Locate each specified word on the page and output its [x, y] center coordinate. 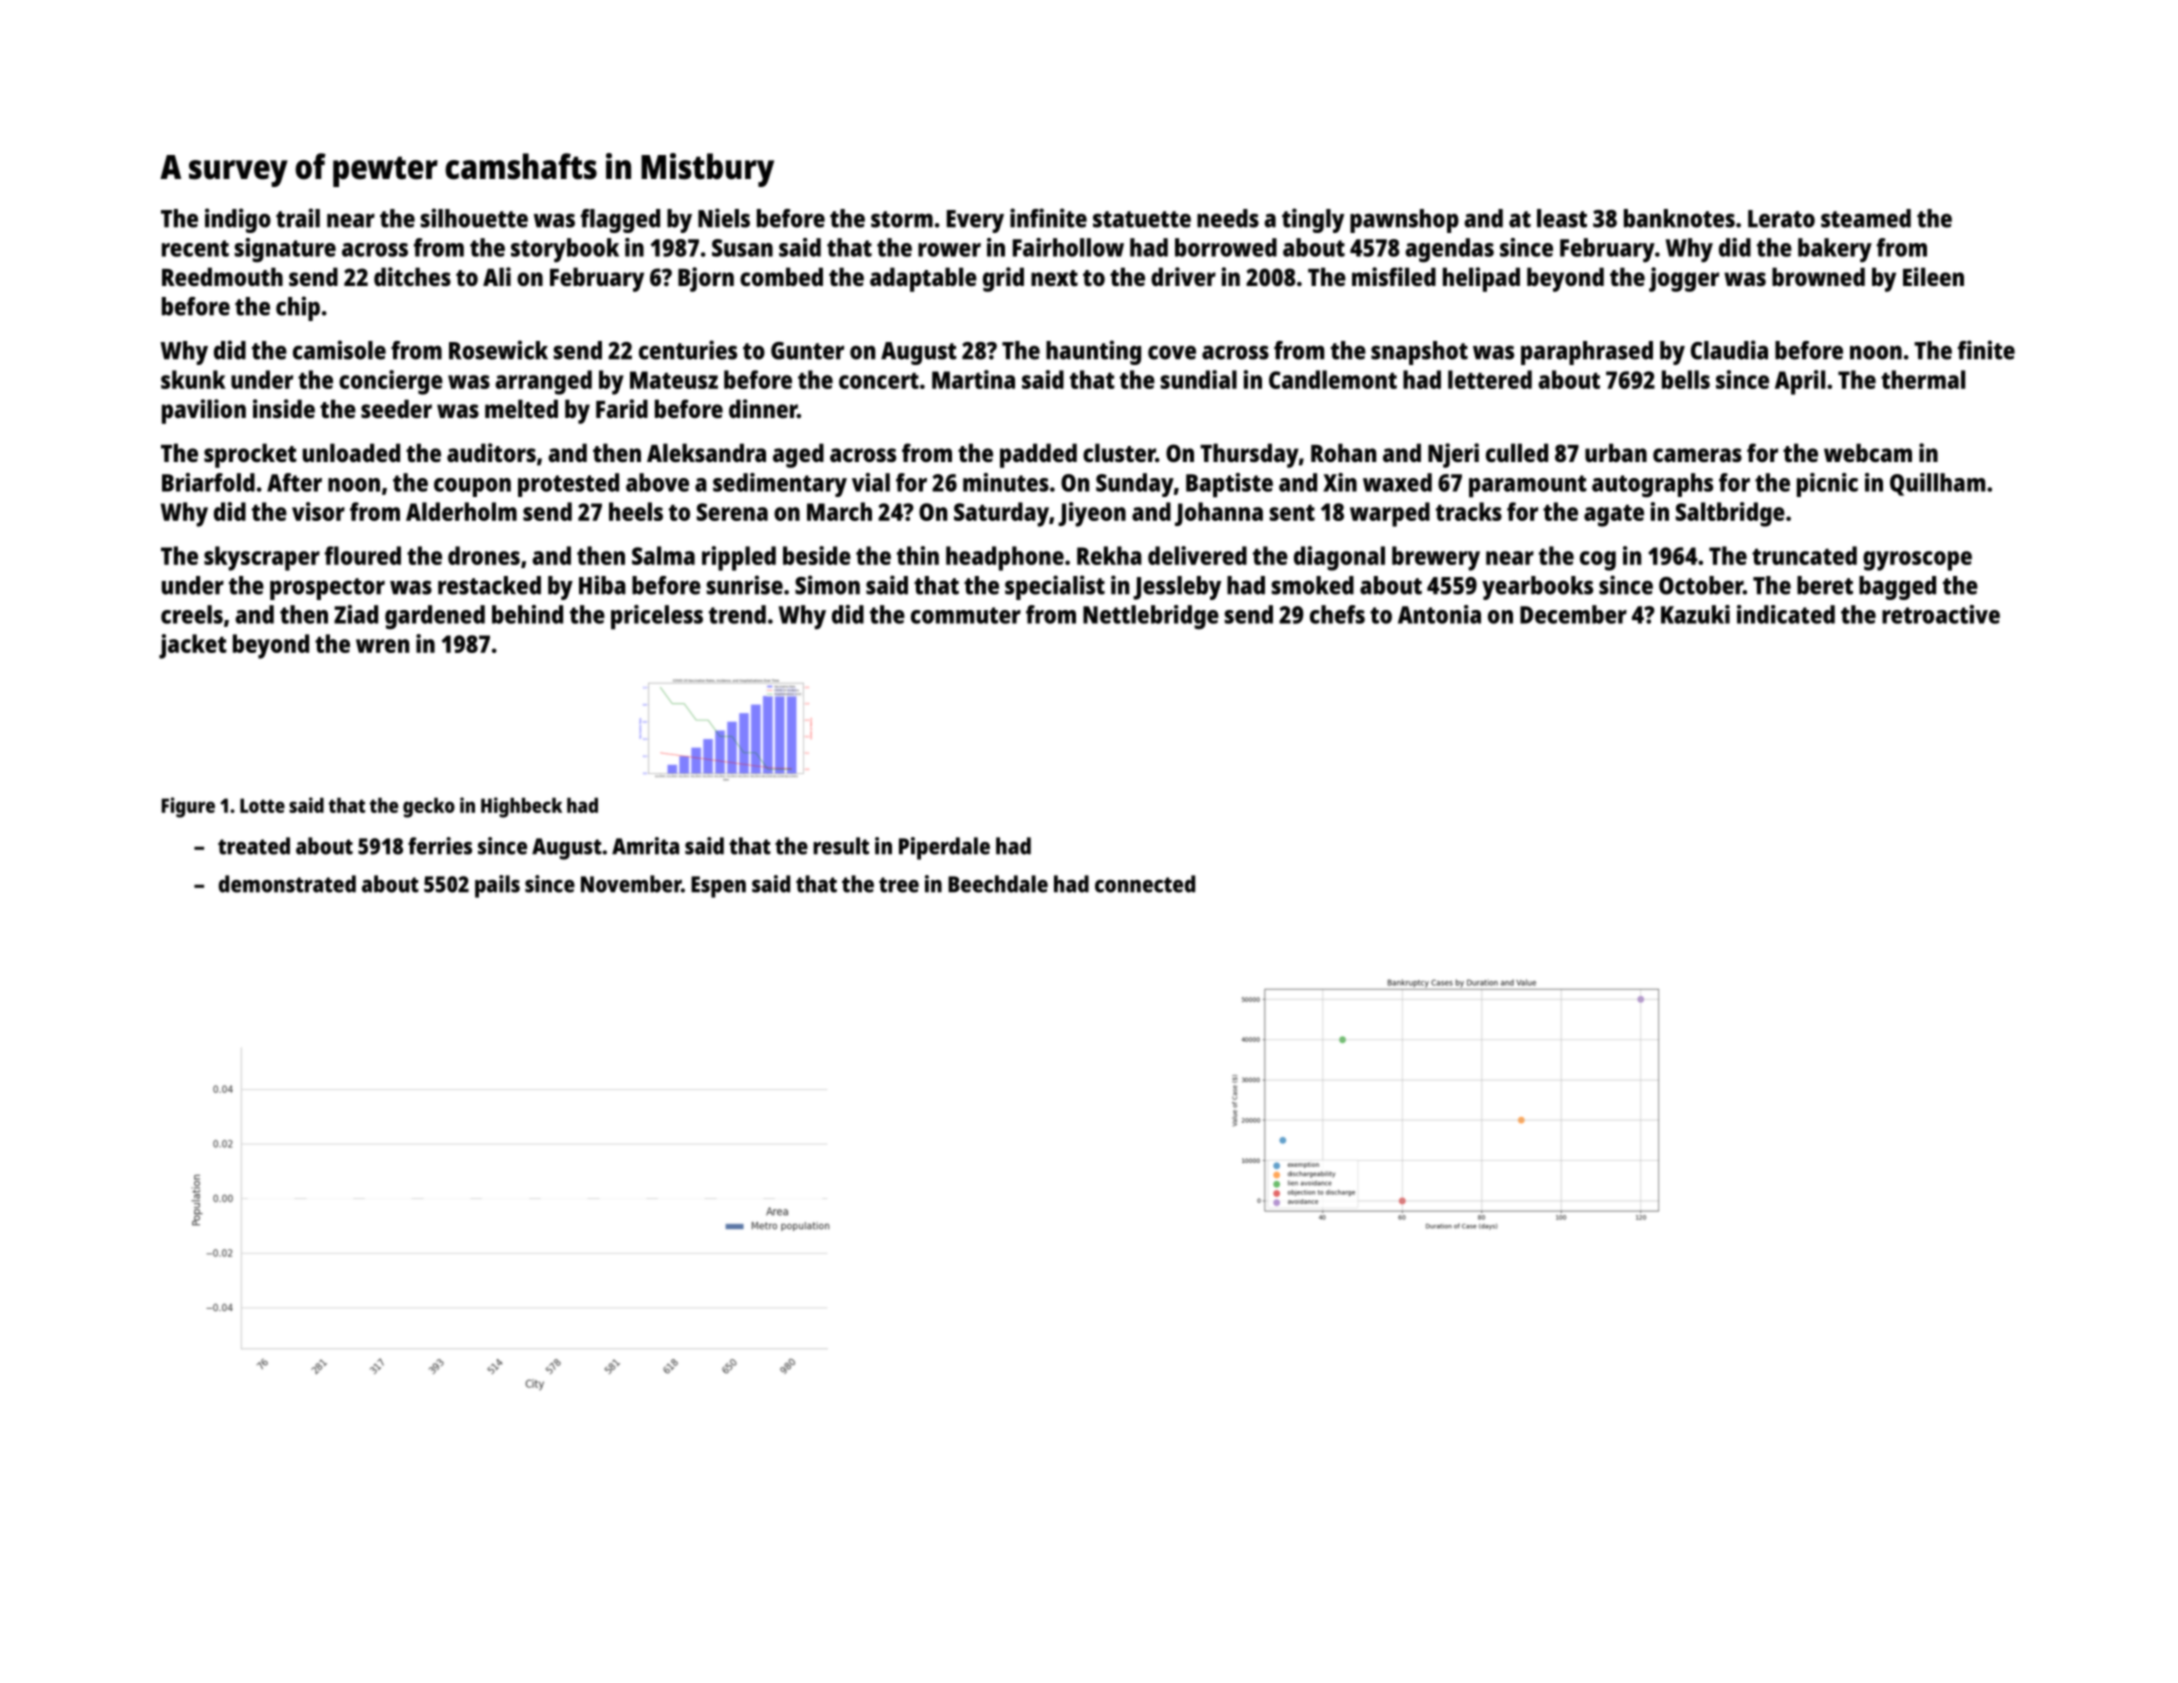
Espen [718, 887]
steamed [1866, 218]
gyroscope [1917, 561]
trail [298, 218]
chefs [1337, 614]
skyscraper [262, 558]
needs [1228, 218]
